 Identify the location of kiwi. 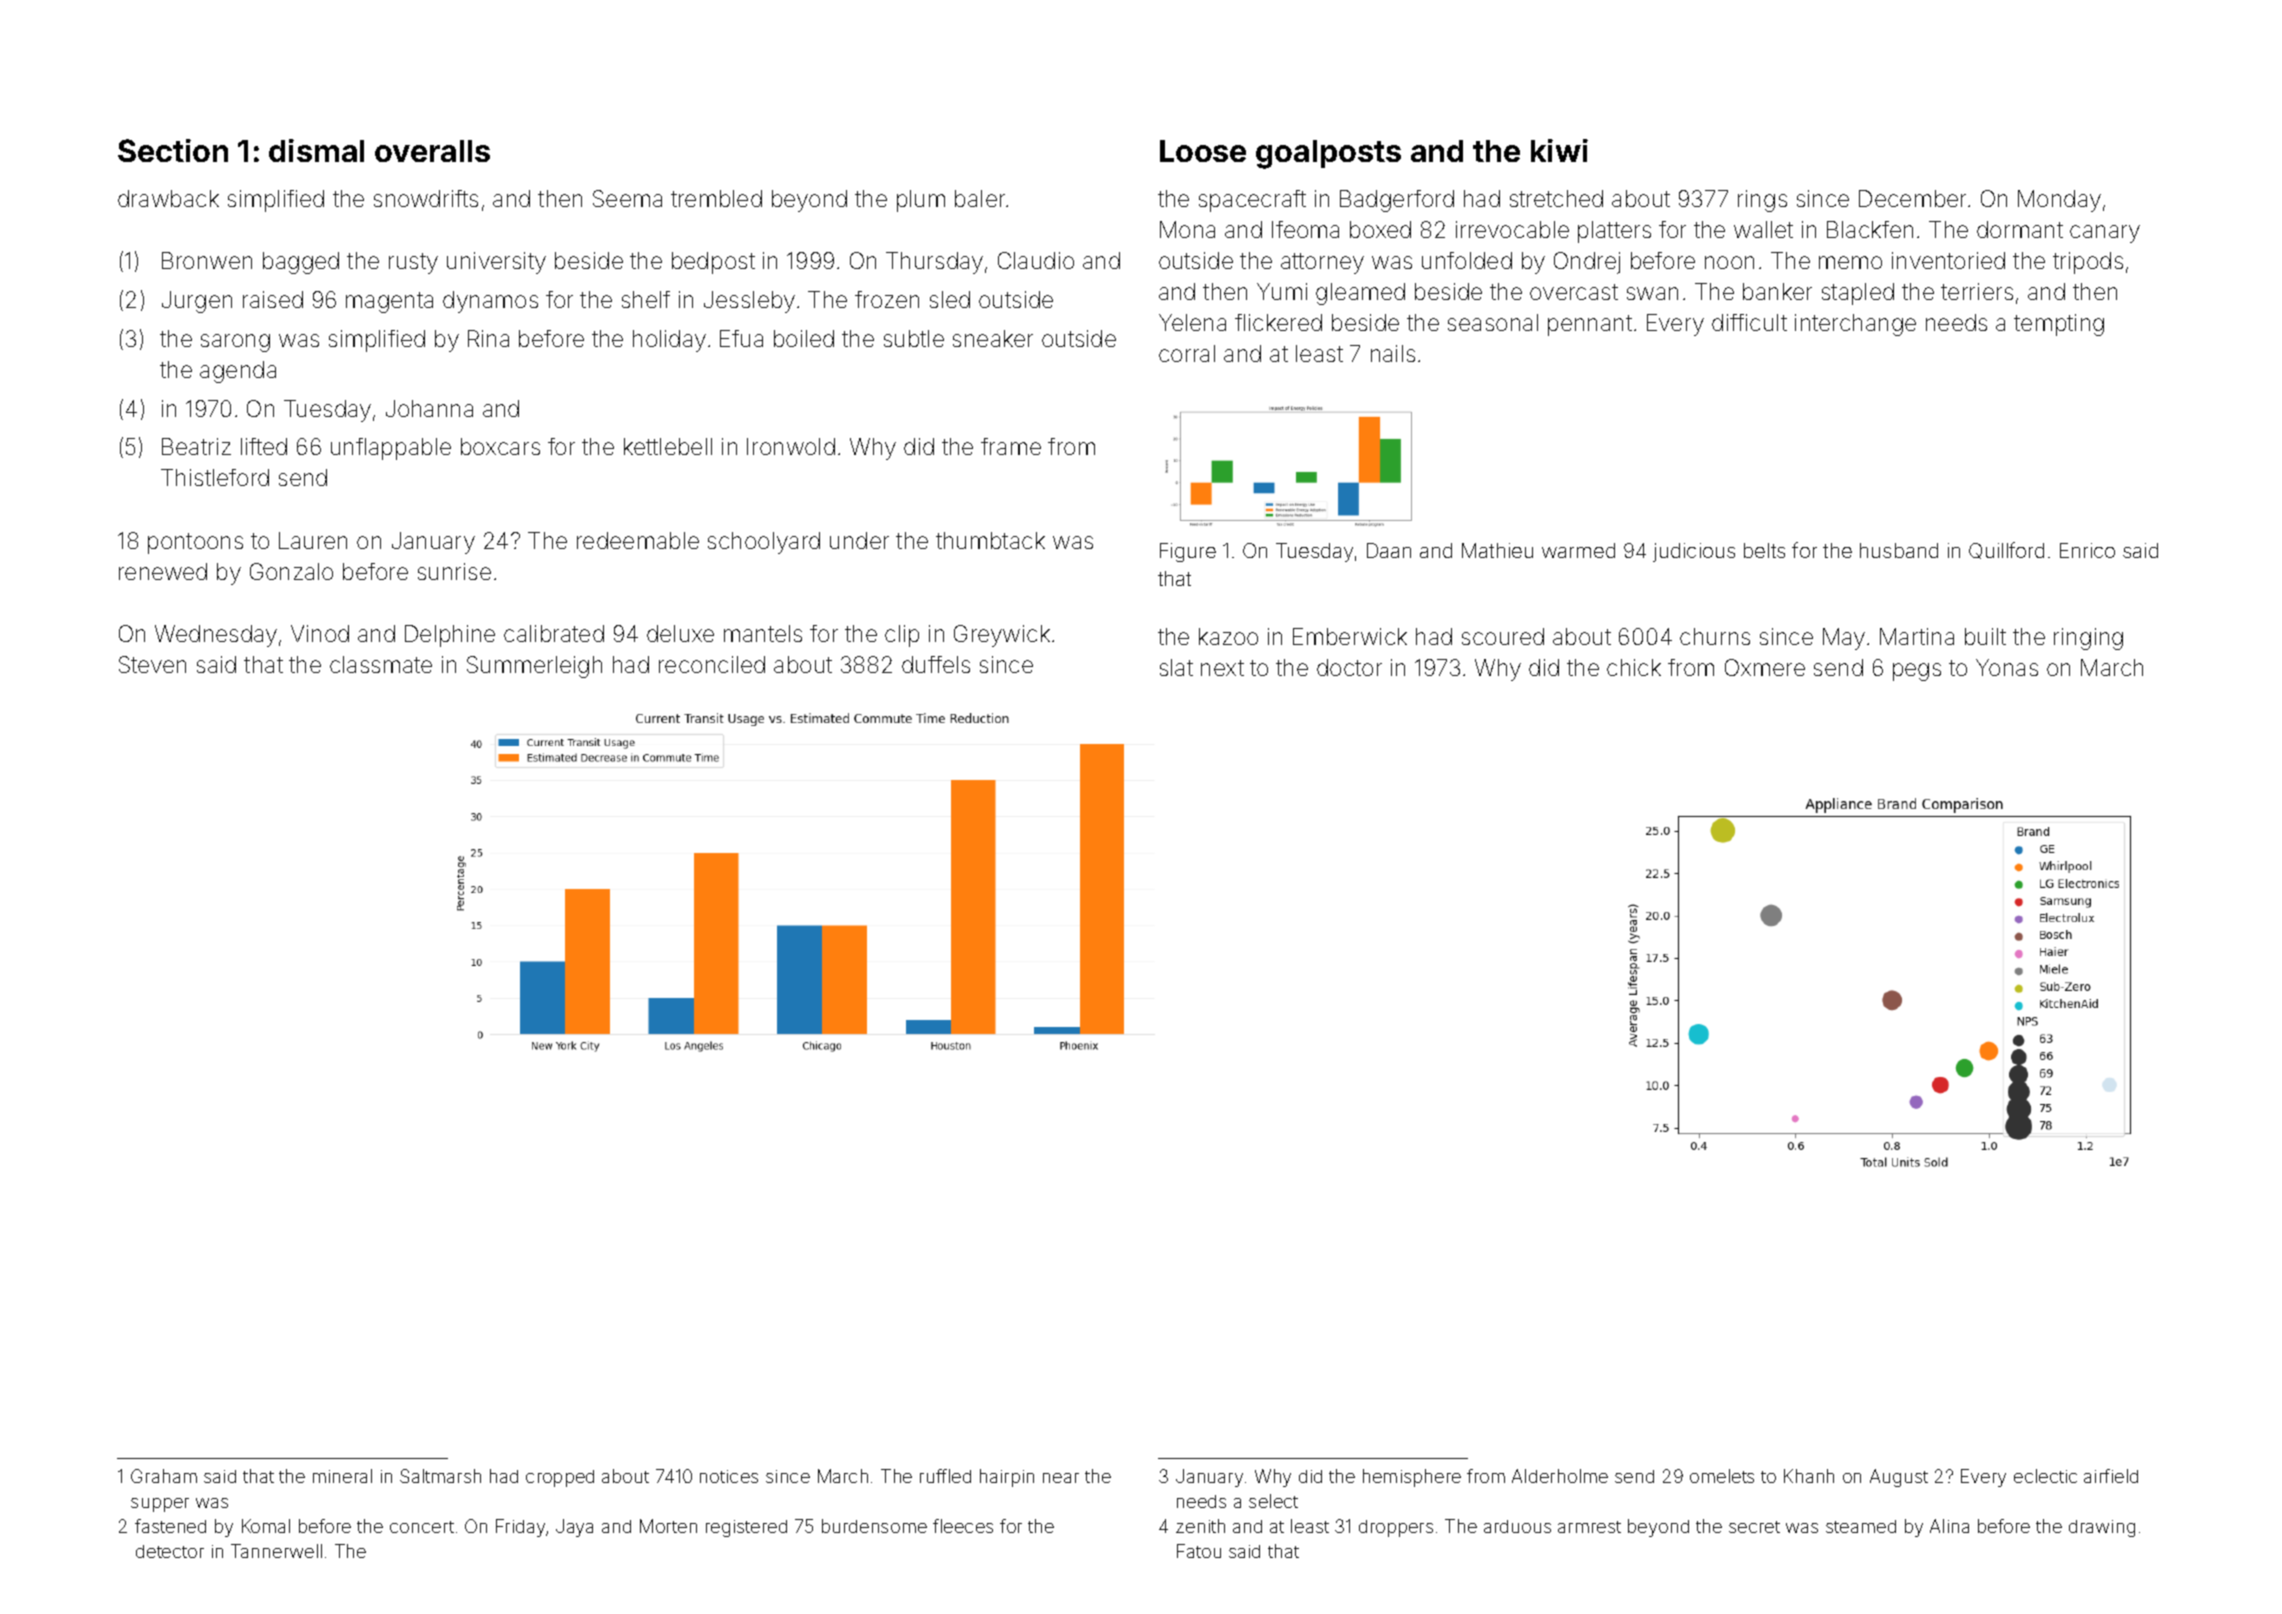
(1559, 150).
